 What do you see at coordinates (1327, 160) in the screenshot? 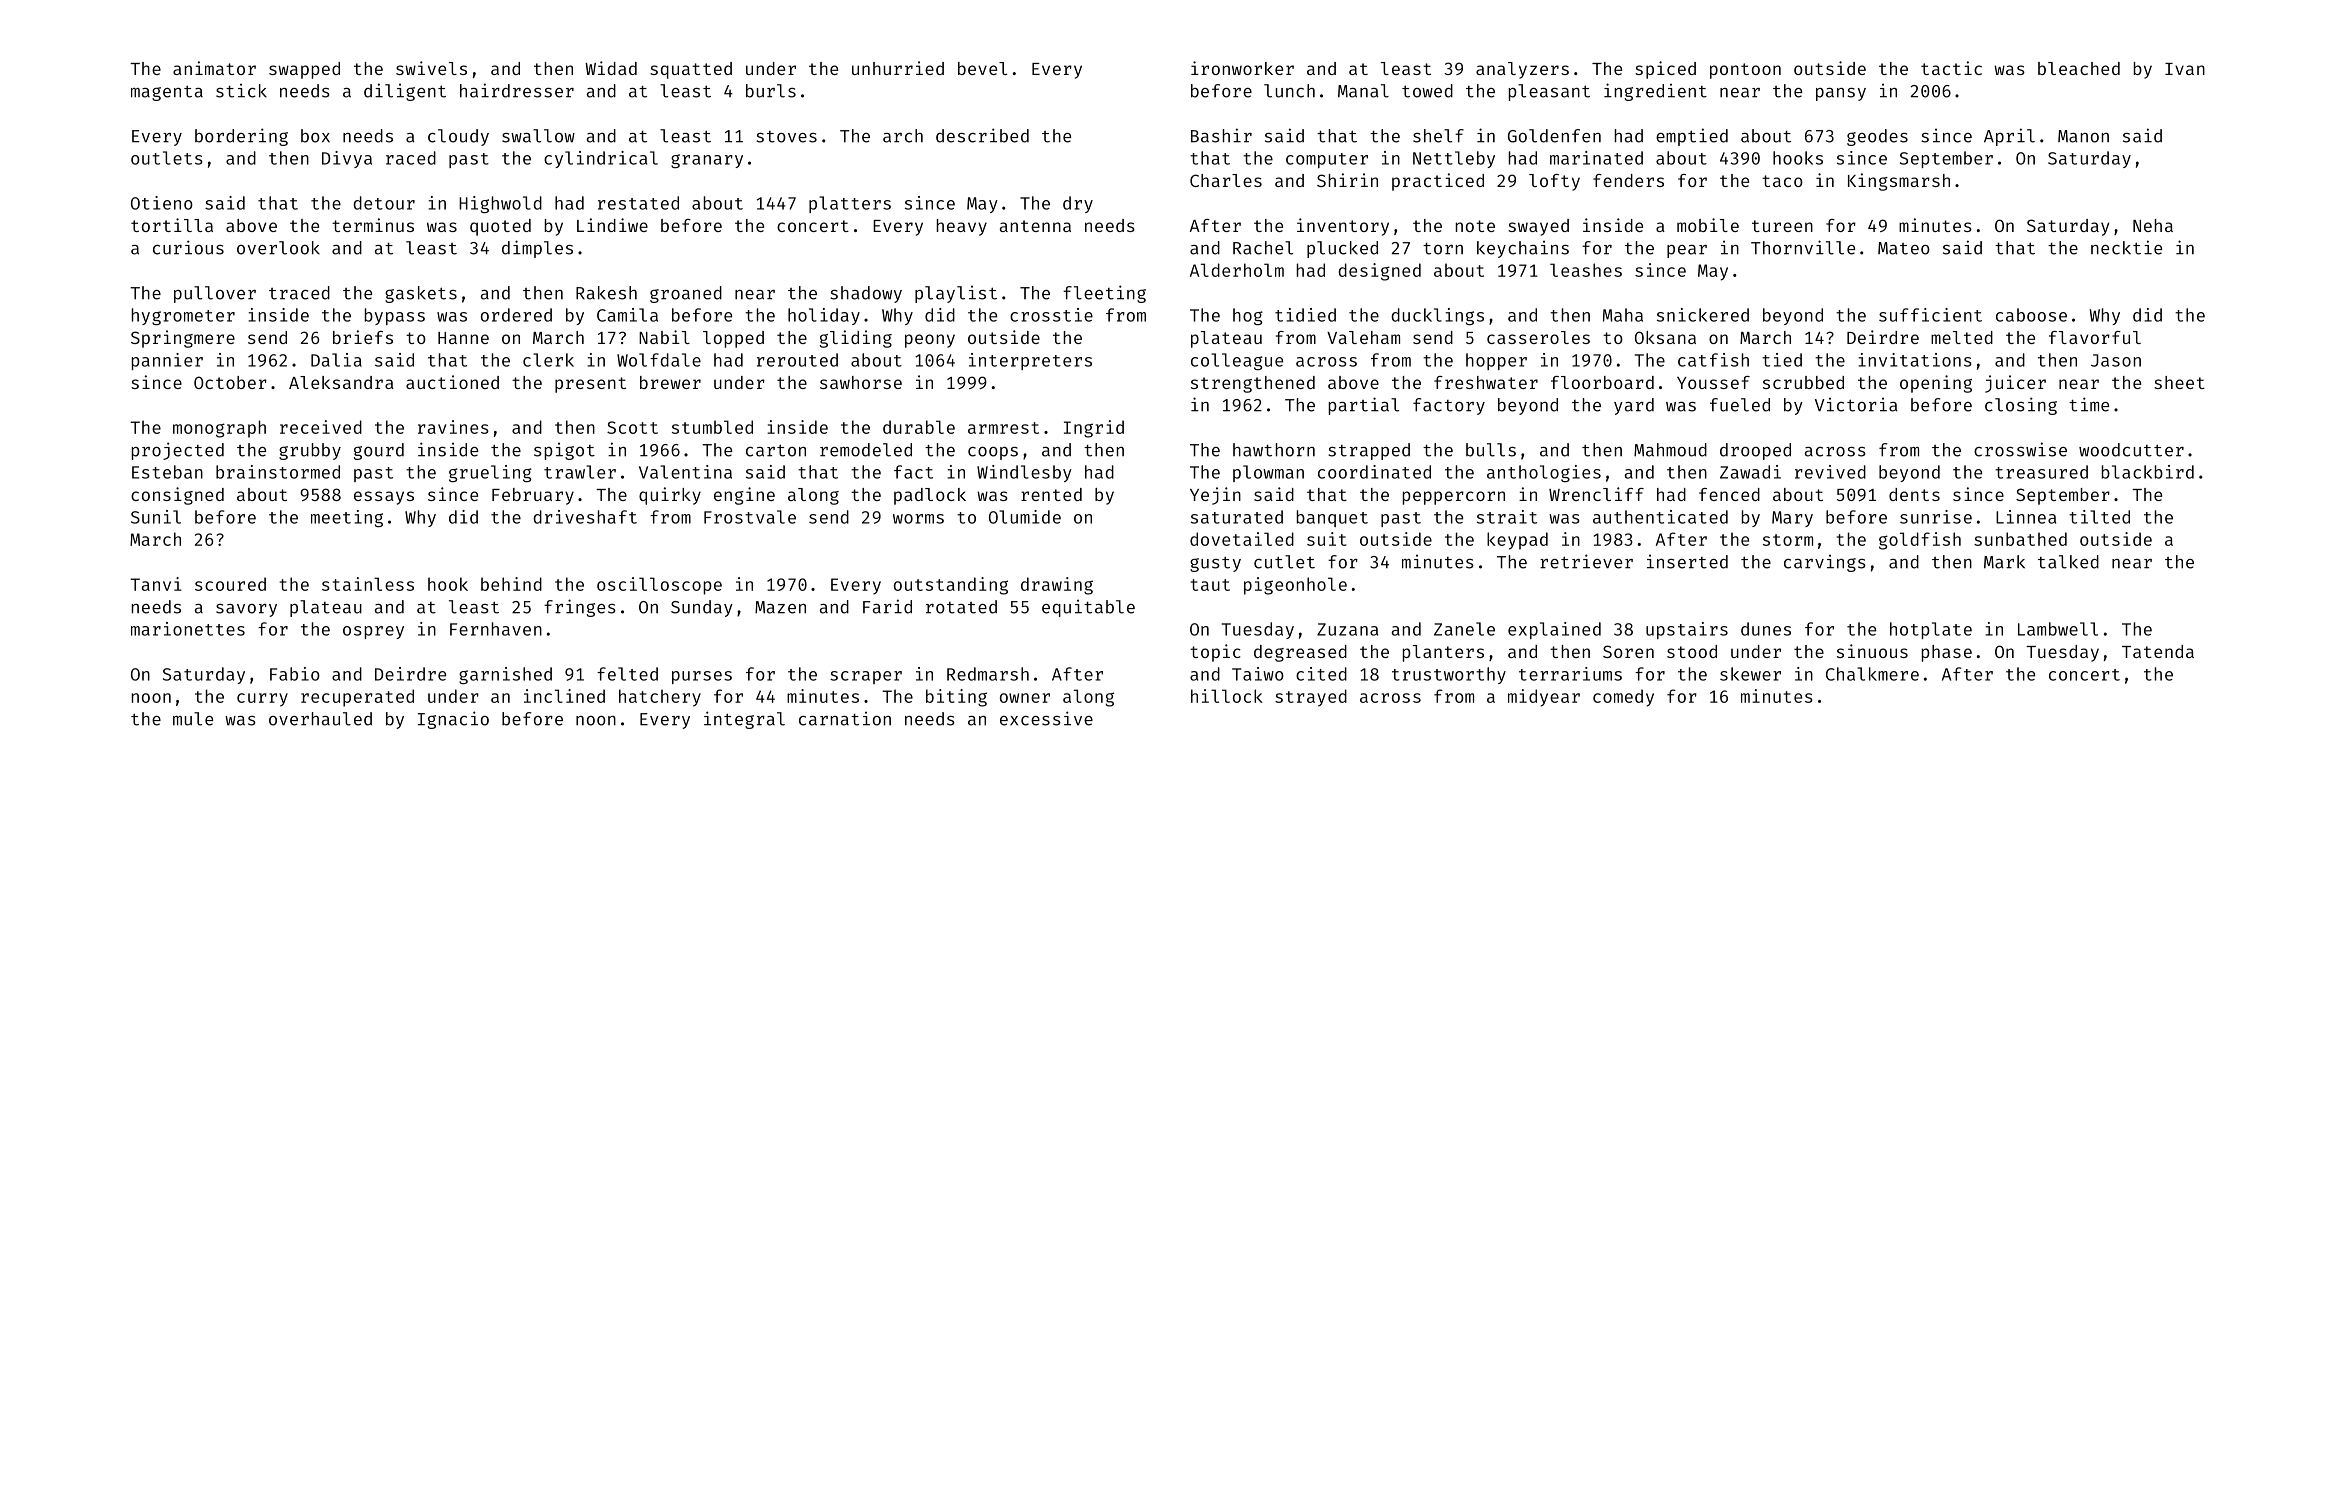
I see `computer` at bounding box center [1327, 160].
